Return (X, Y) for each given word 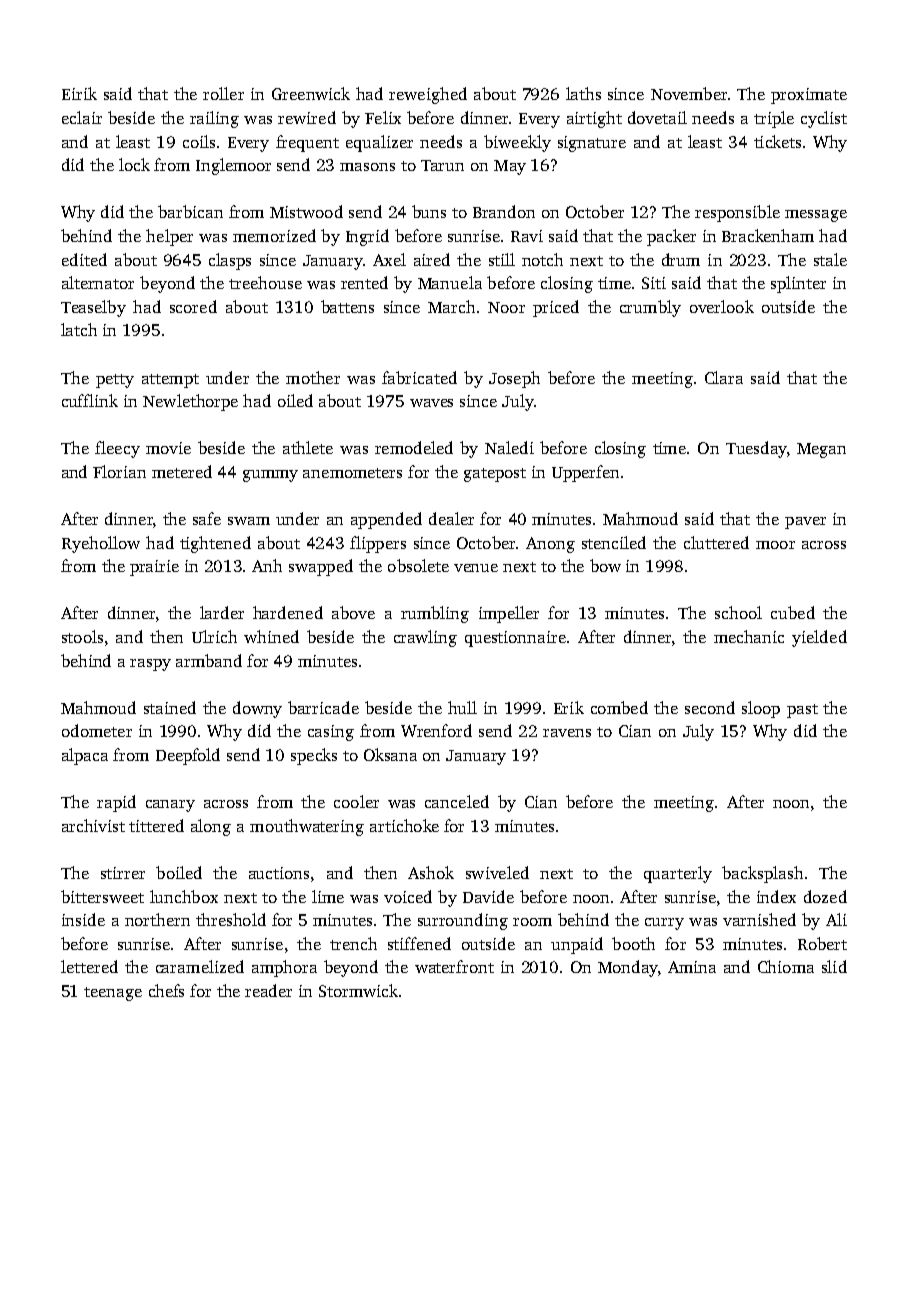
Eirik (79, 93)
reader (268, 990)
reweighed (428, 95)
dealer (451, 518)
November (689, 93)
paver (805, 523)
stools (82, 636)
